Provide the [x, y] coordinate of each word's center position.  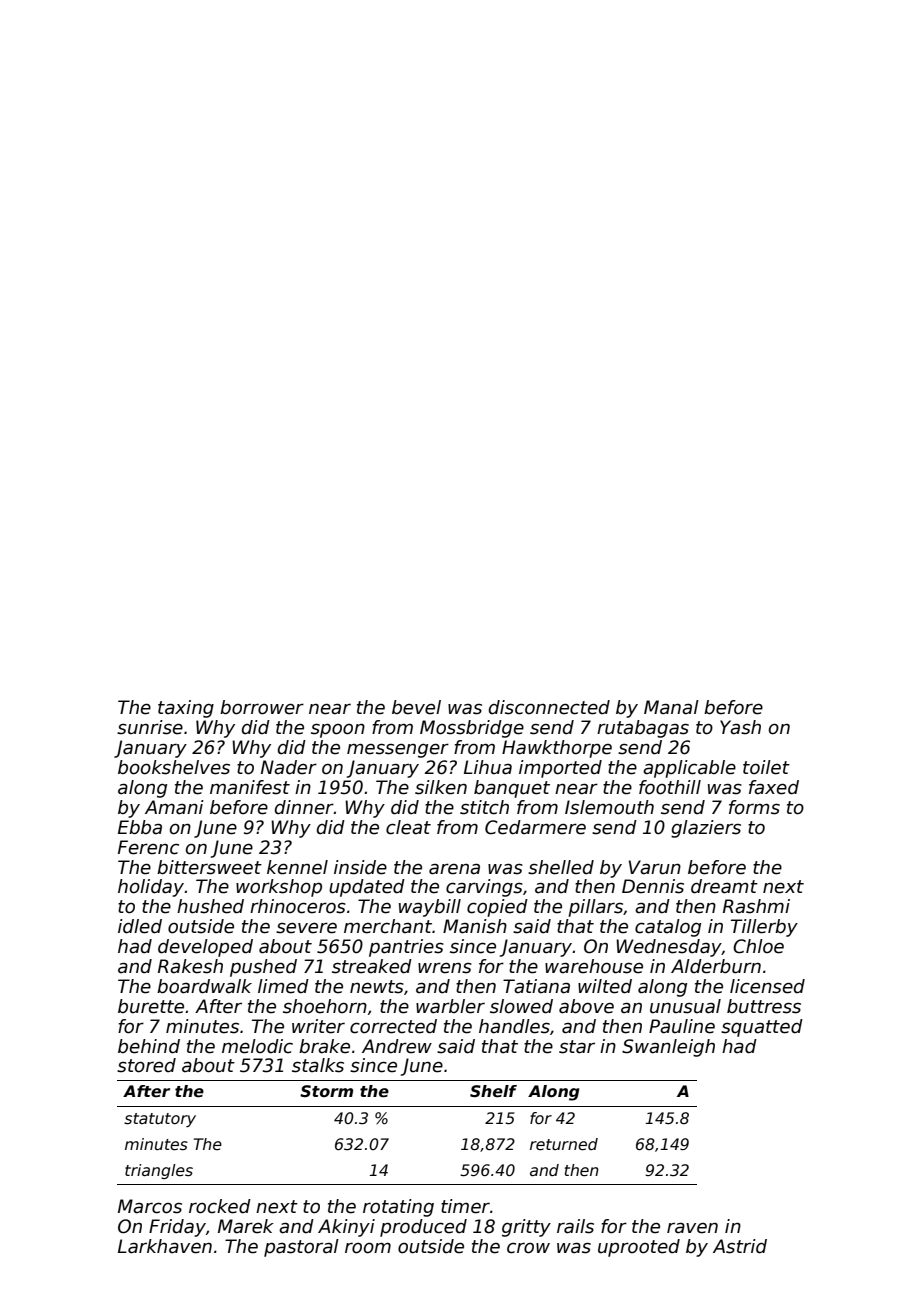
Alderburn [716, 966]
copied [497, 908]
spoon [338, 730]
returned [564, 1144]
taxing [186, 709]
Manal [671, 707]
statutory [160, 1120]
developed [205, 948]
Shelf [493, 1091]
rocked [220, 1206]
